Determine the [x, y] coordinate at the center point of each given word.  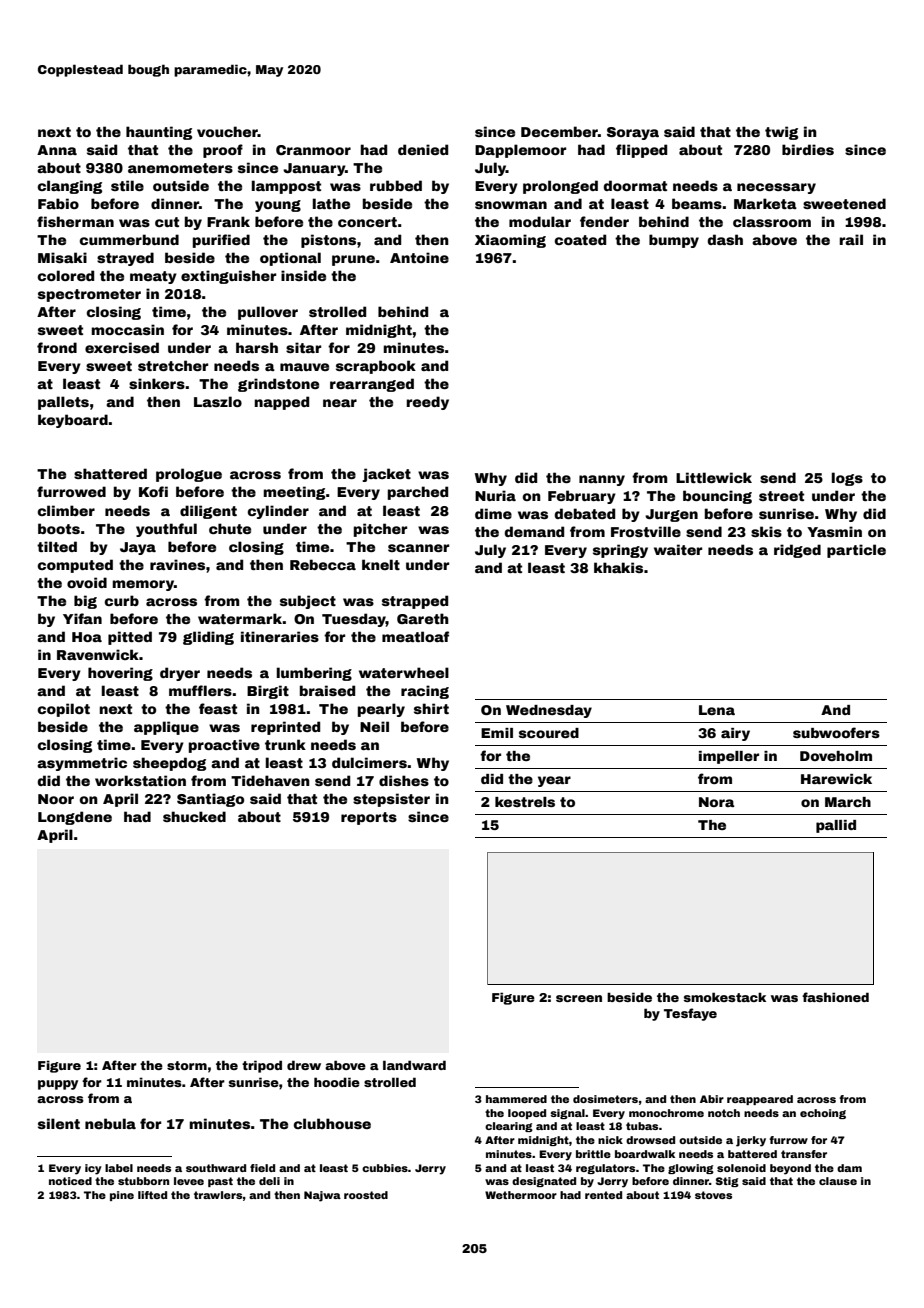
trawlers [218, 1195]
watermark [240, 618]
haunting [159, 133]
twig [781, 133]
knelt [381, 564]
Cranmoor [313, 150]
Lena [717, 710]
